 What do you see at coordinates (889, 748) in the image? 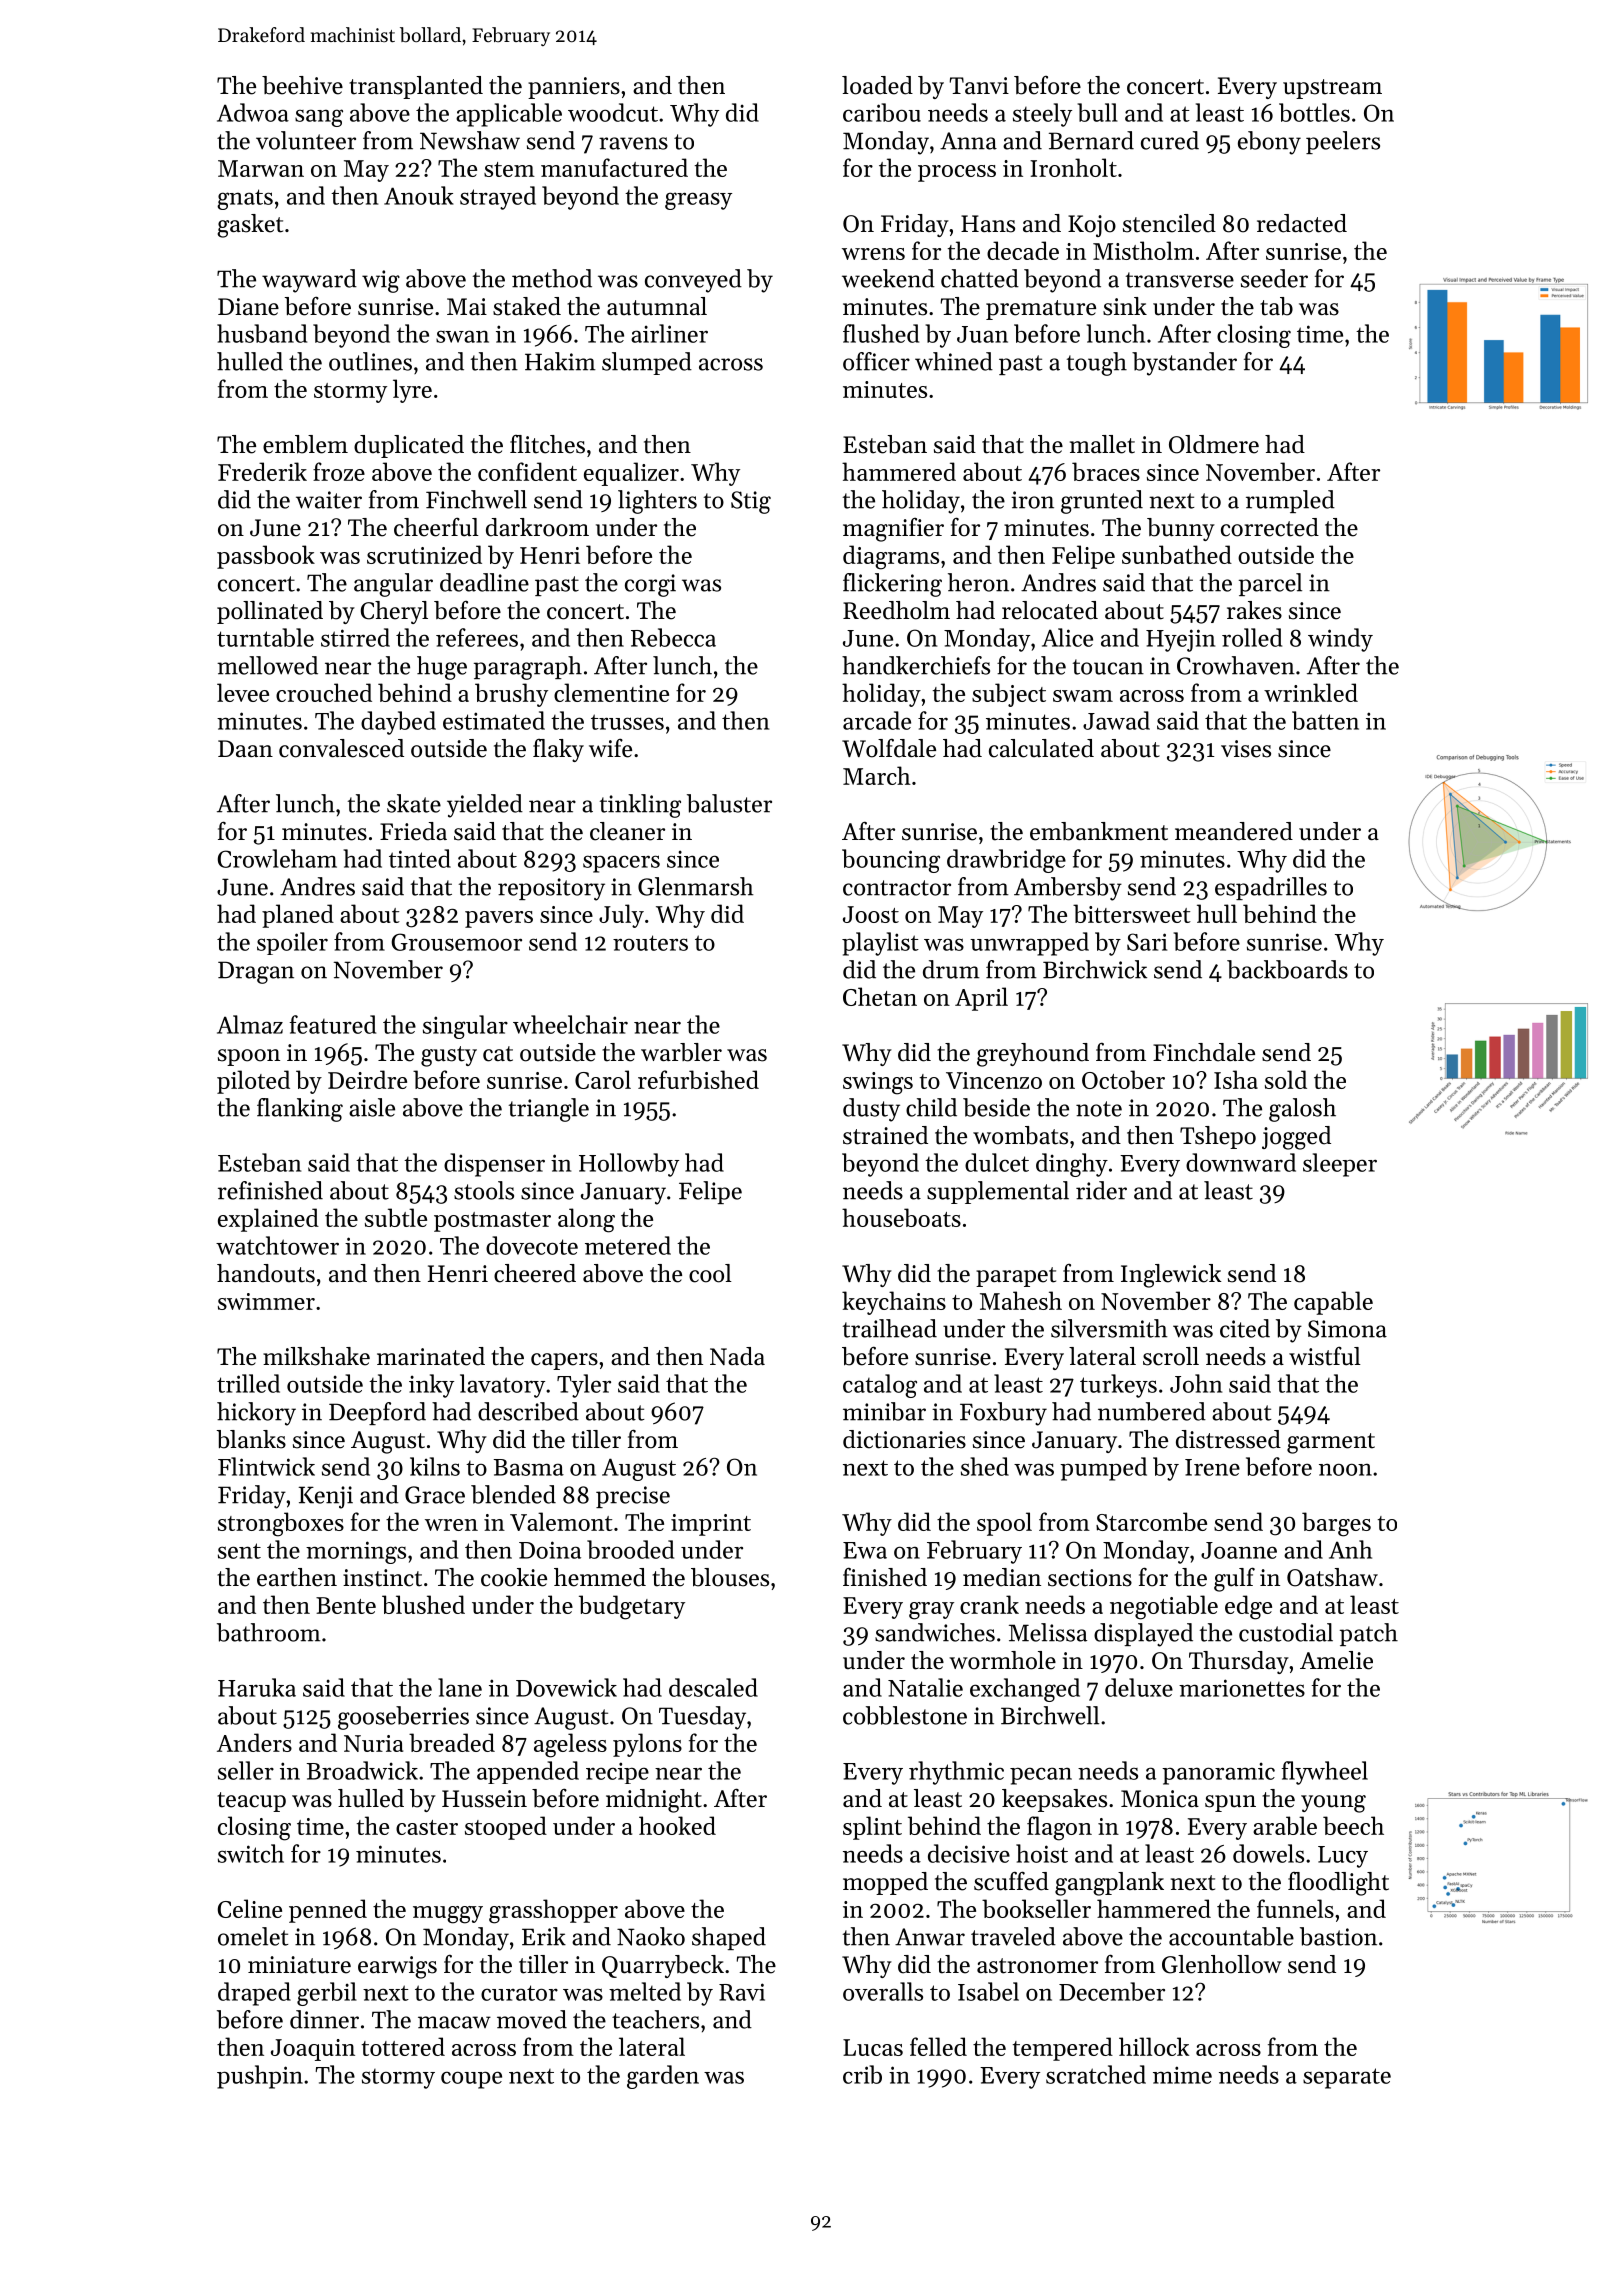
I see `Wolfdale` at bounding box center [889, 748].
